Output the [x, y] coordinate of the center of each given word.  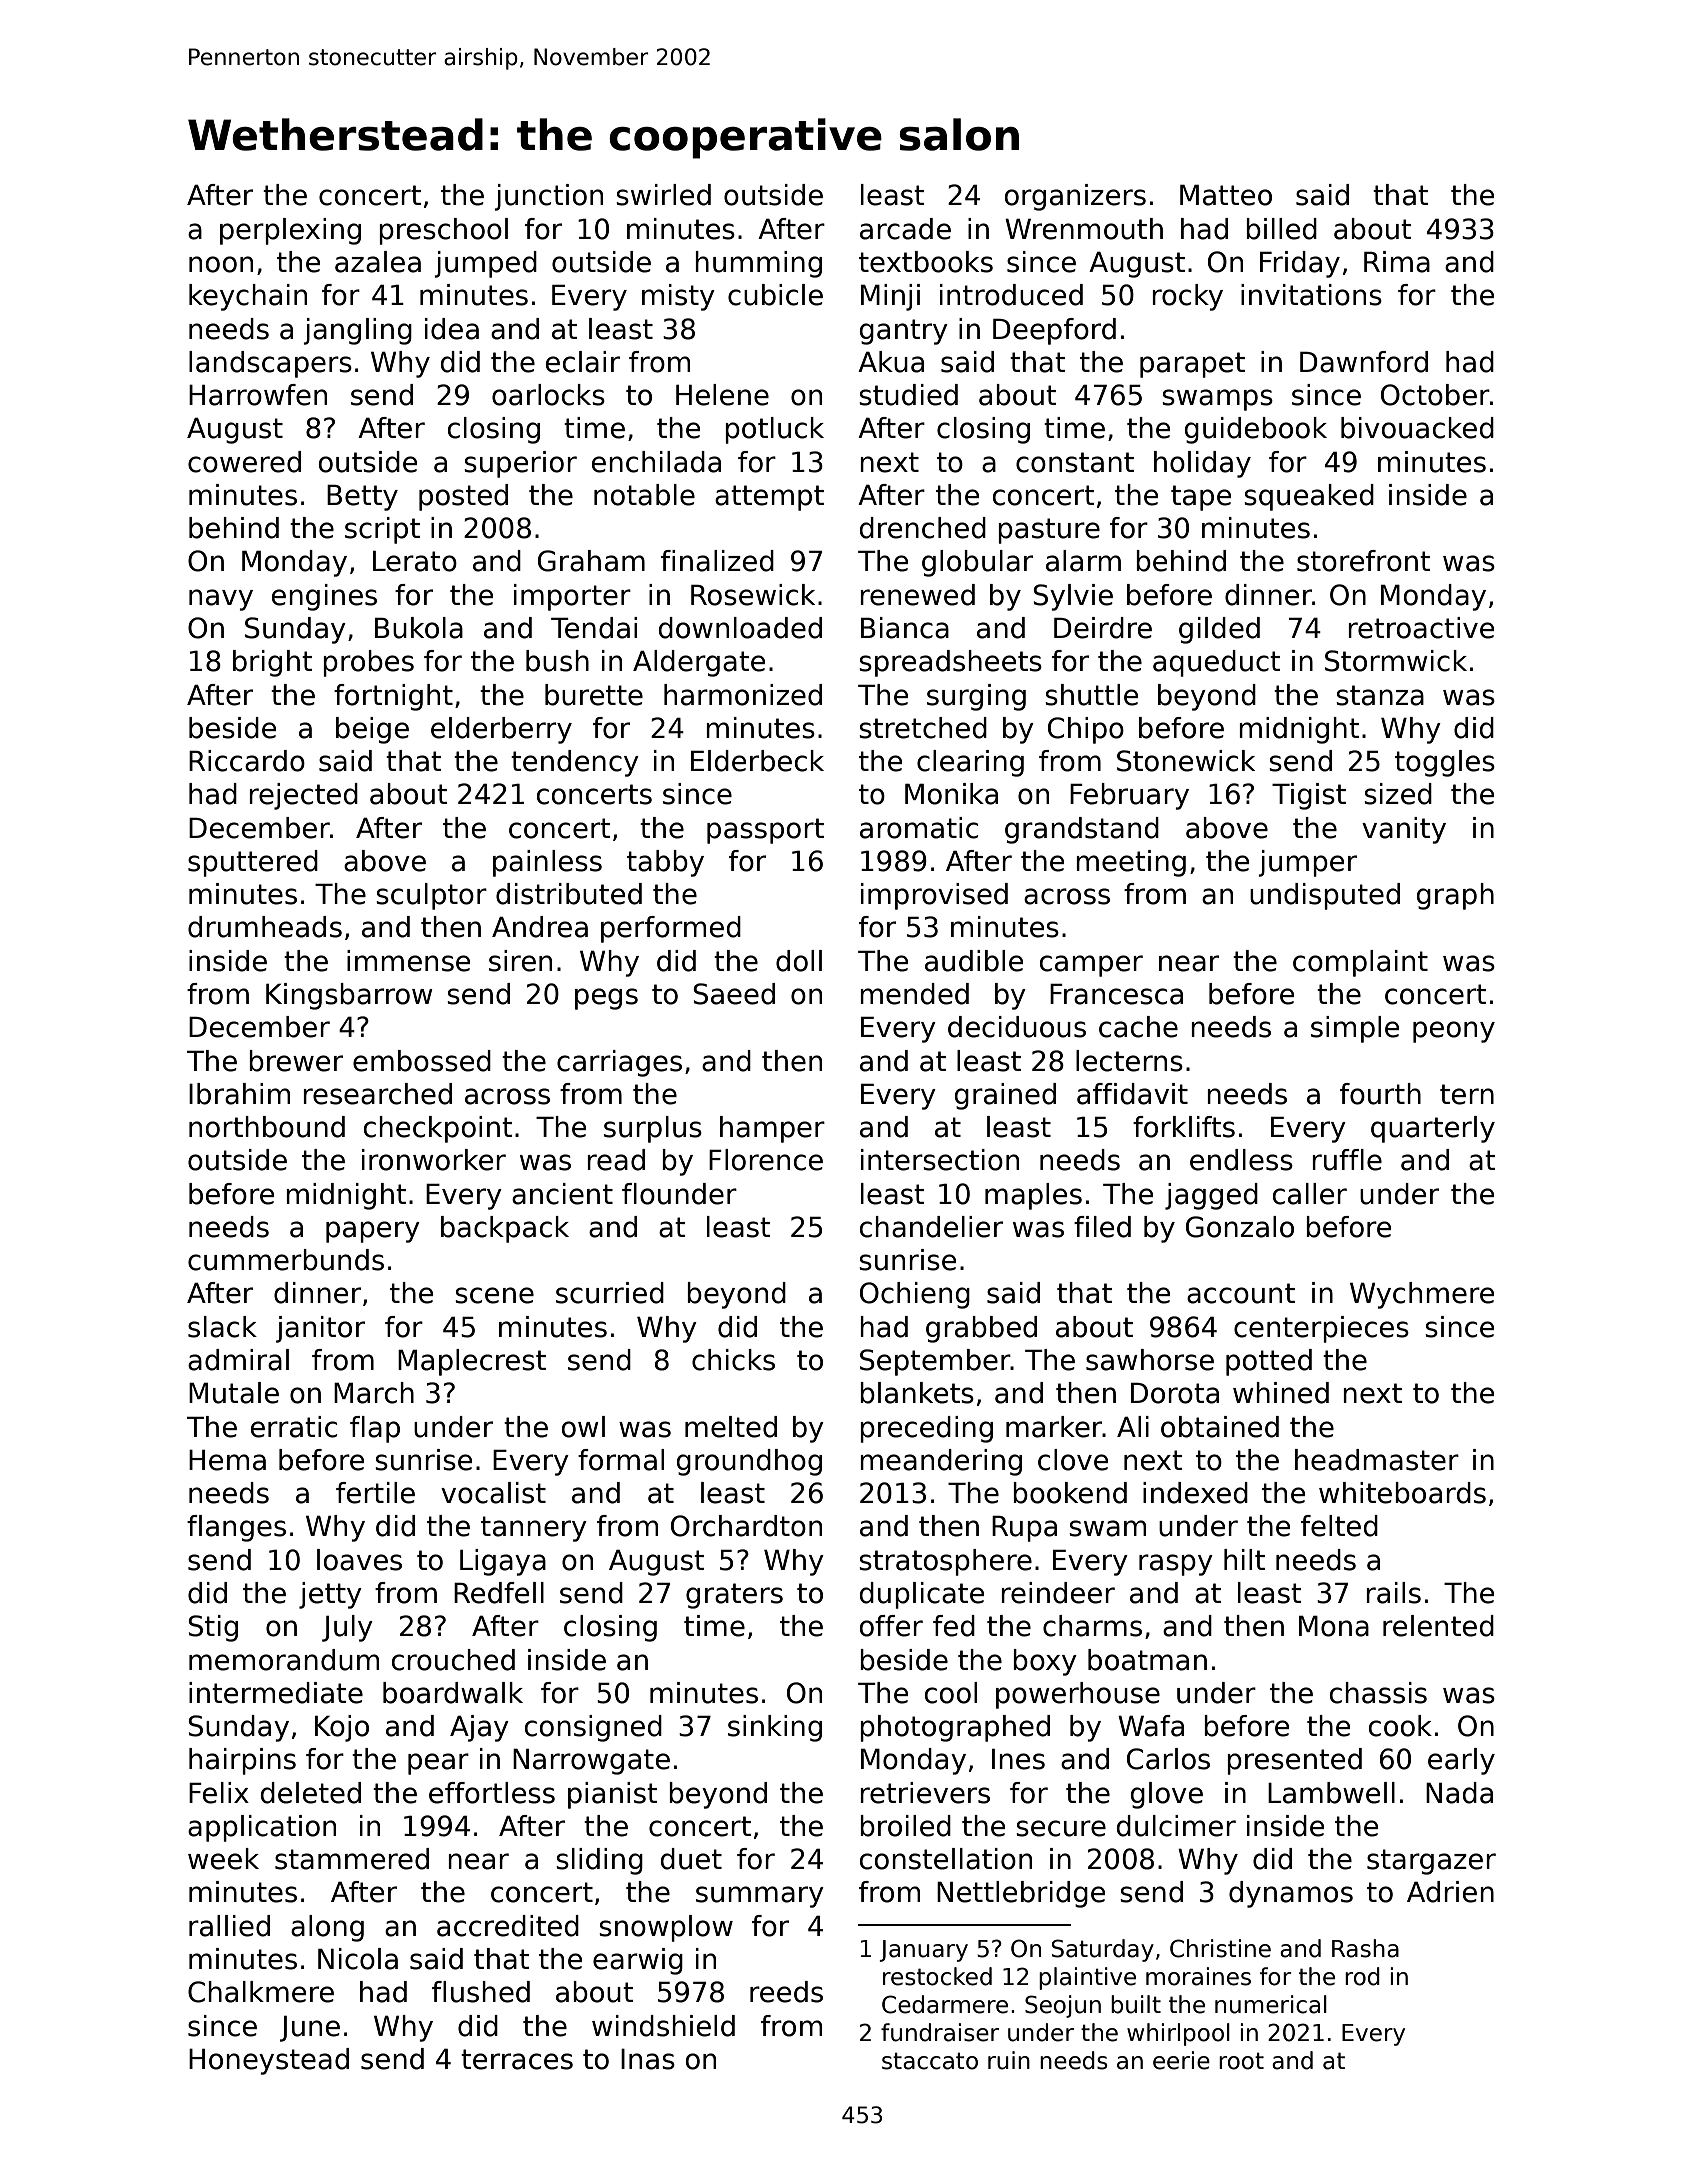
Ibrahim [239, 1094]
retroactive [1421, 628]
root [1241, 2061]
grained [1005, 1096]
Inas [648, 2059]
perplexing [290, 231]
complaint [1360, 963]
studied [908, 395]
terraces [517, 2059]
